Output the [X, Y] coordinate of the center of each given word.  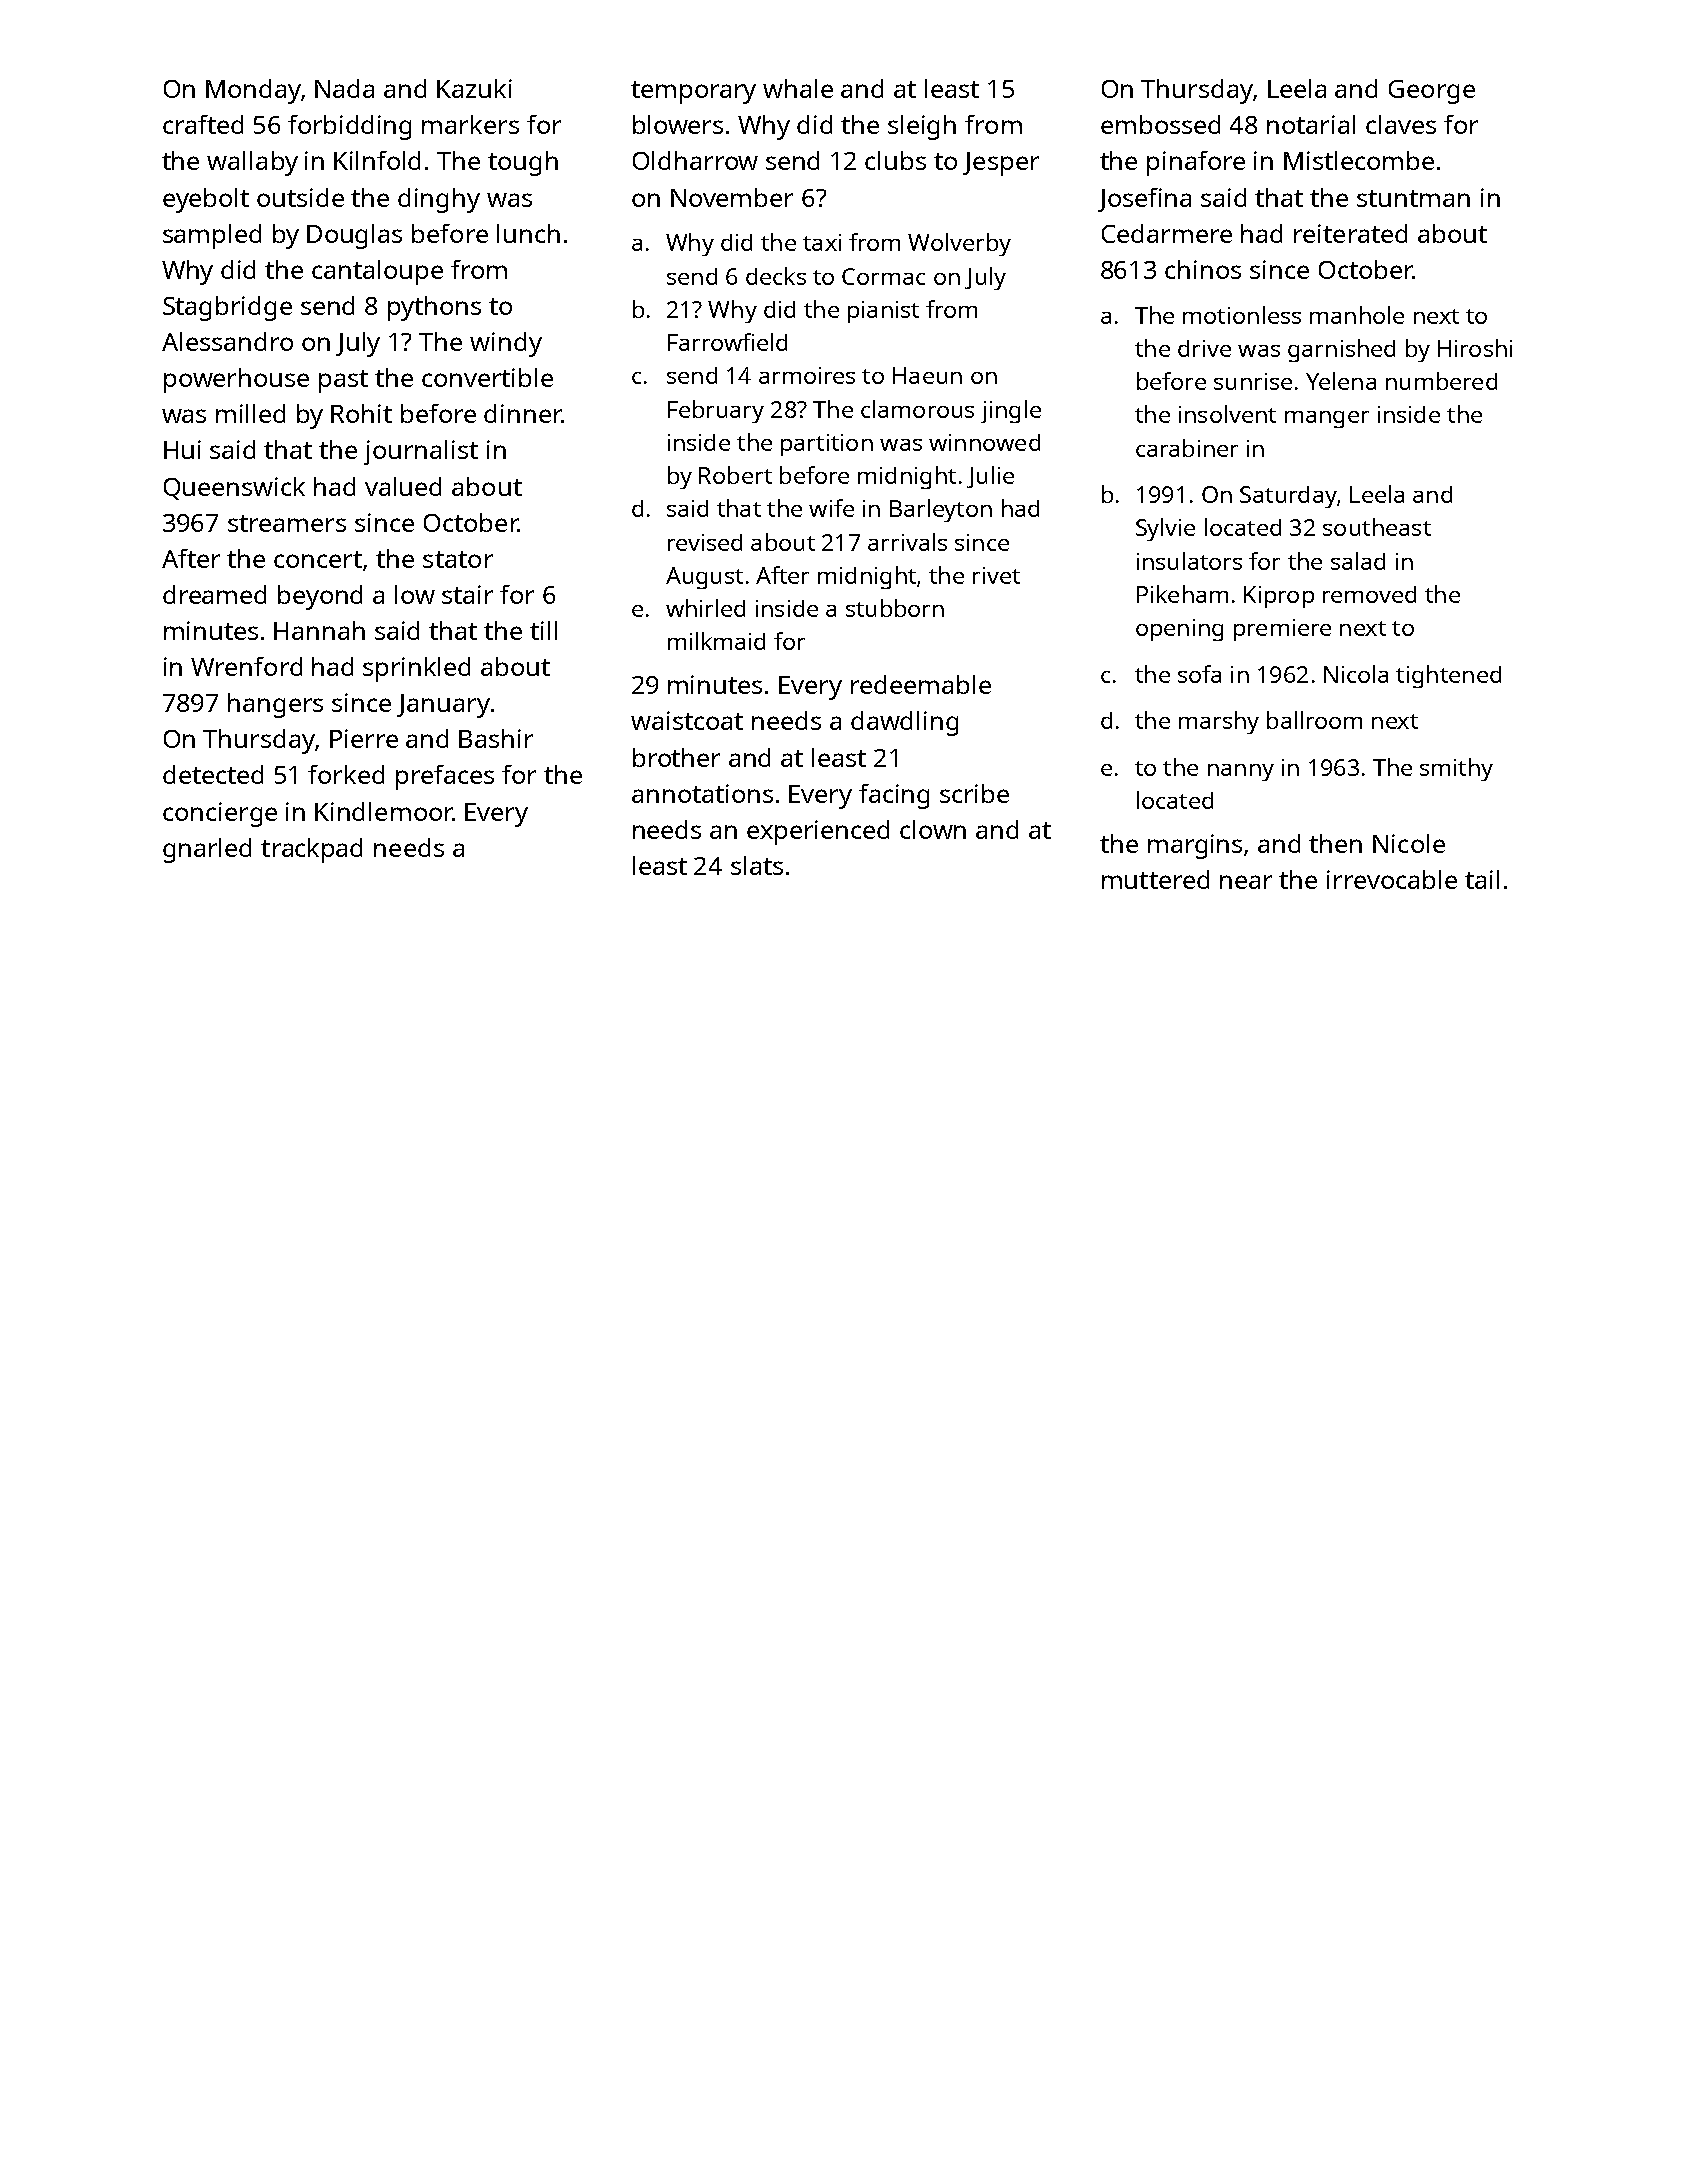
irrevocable [1392, 879]
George [1432, 92]
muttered [1155, 879]
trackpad [311, 850]
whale [798, 88]
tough [523, 163]
